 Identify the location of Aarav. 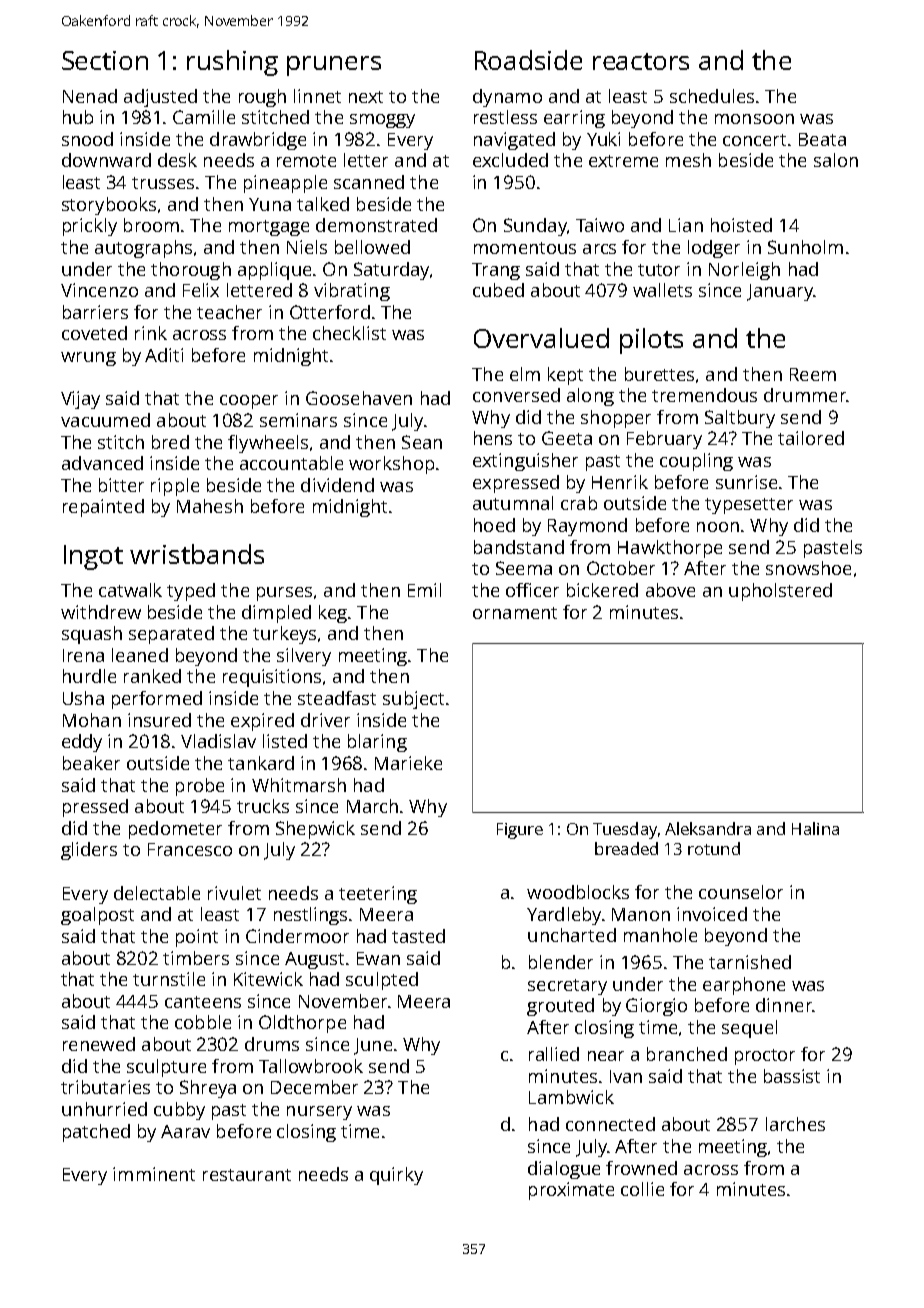
(185, 1131).
